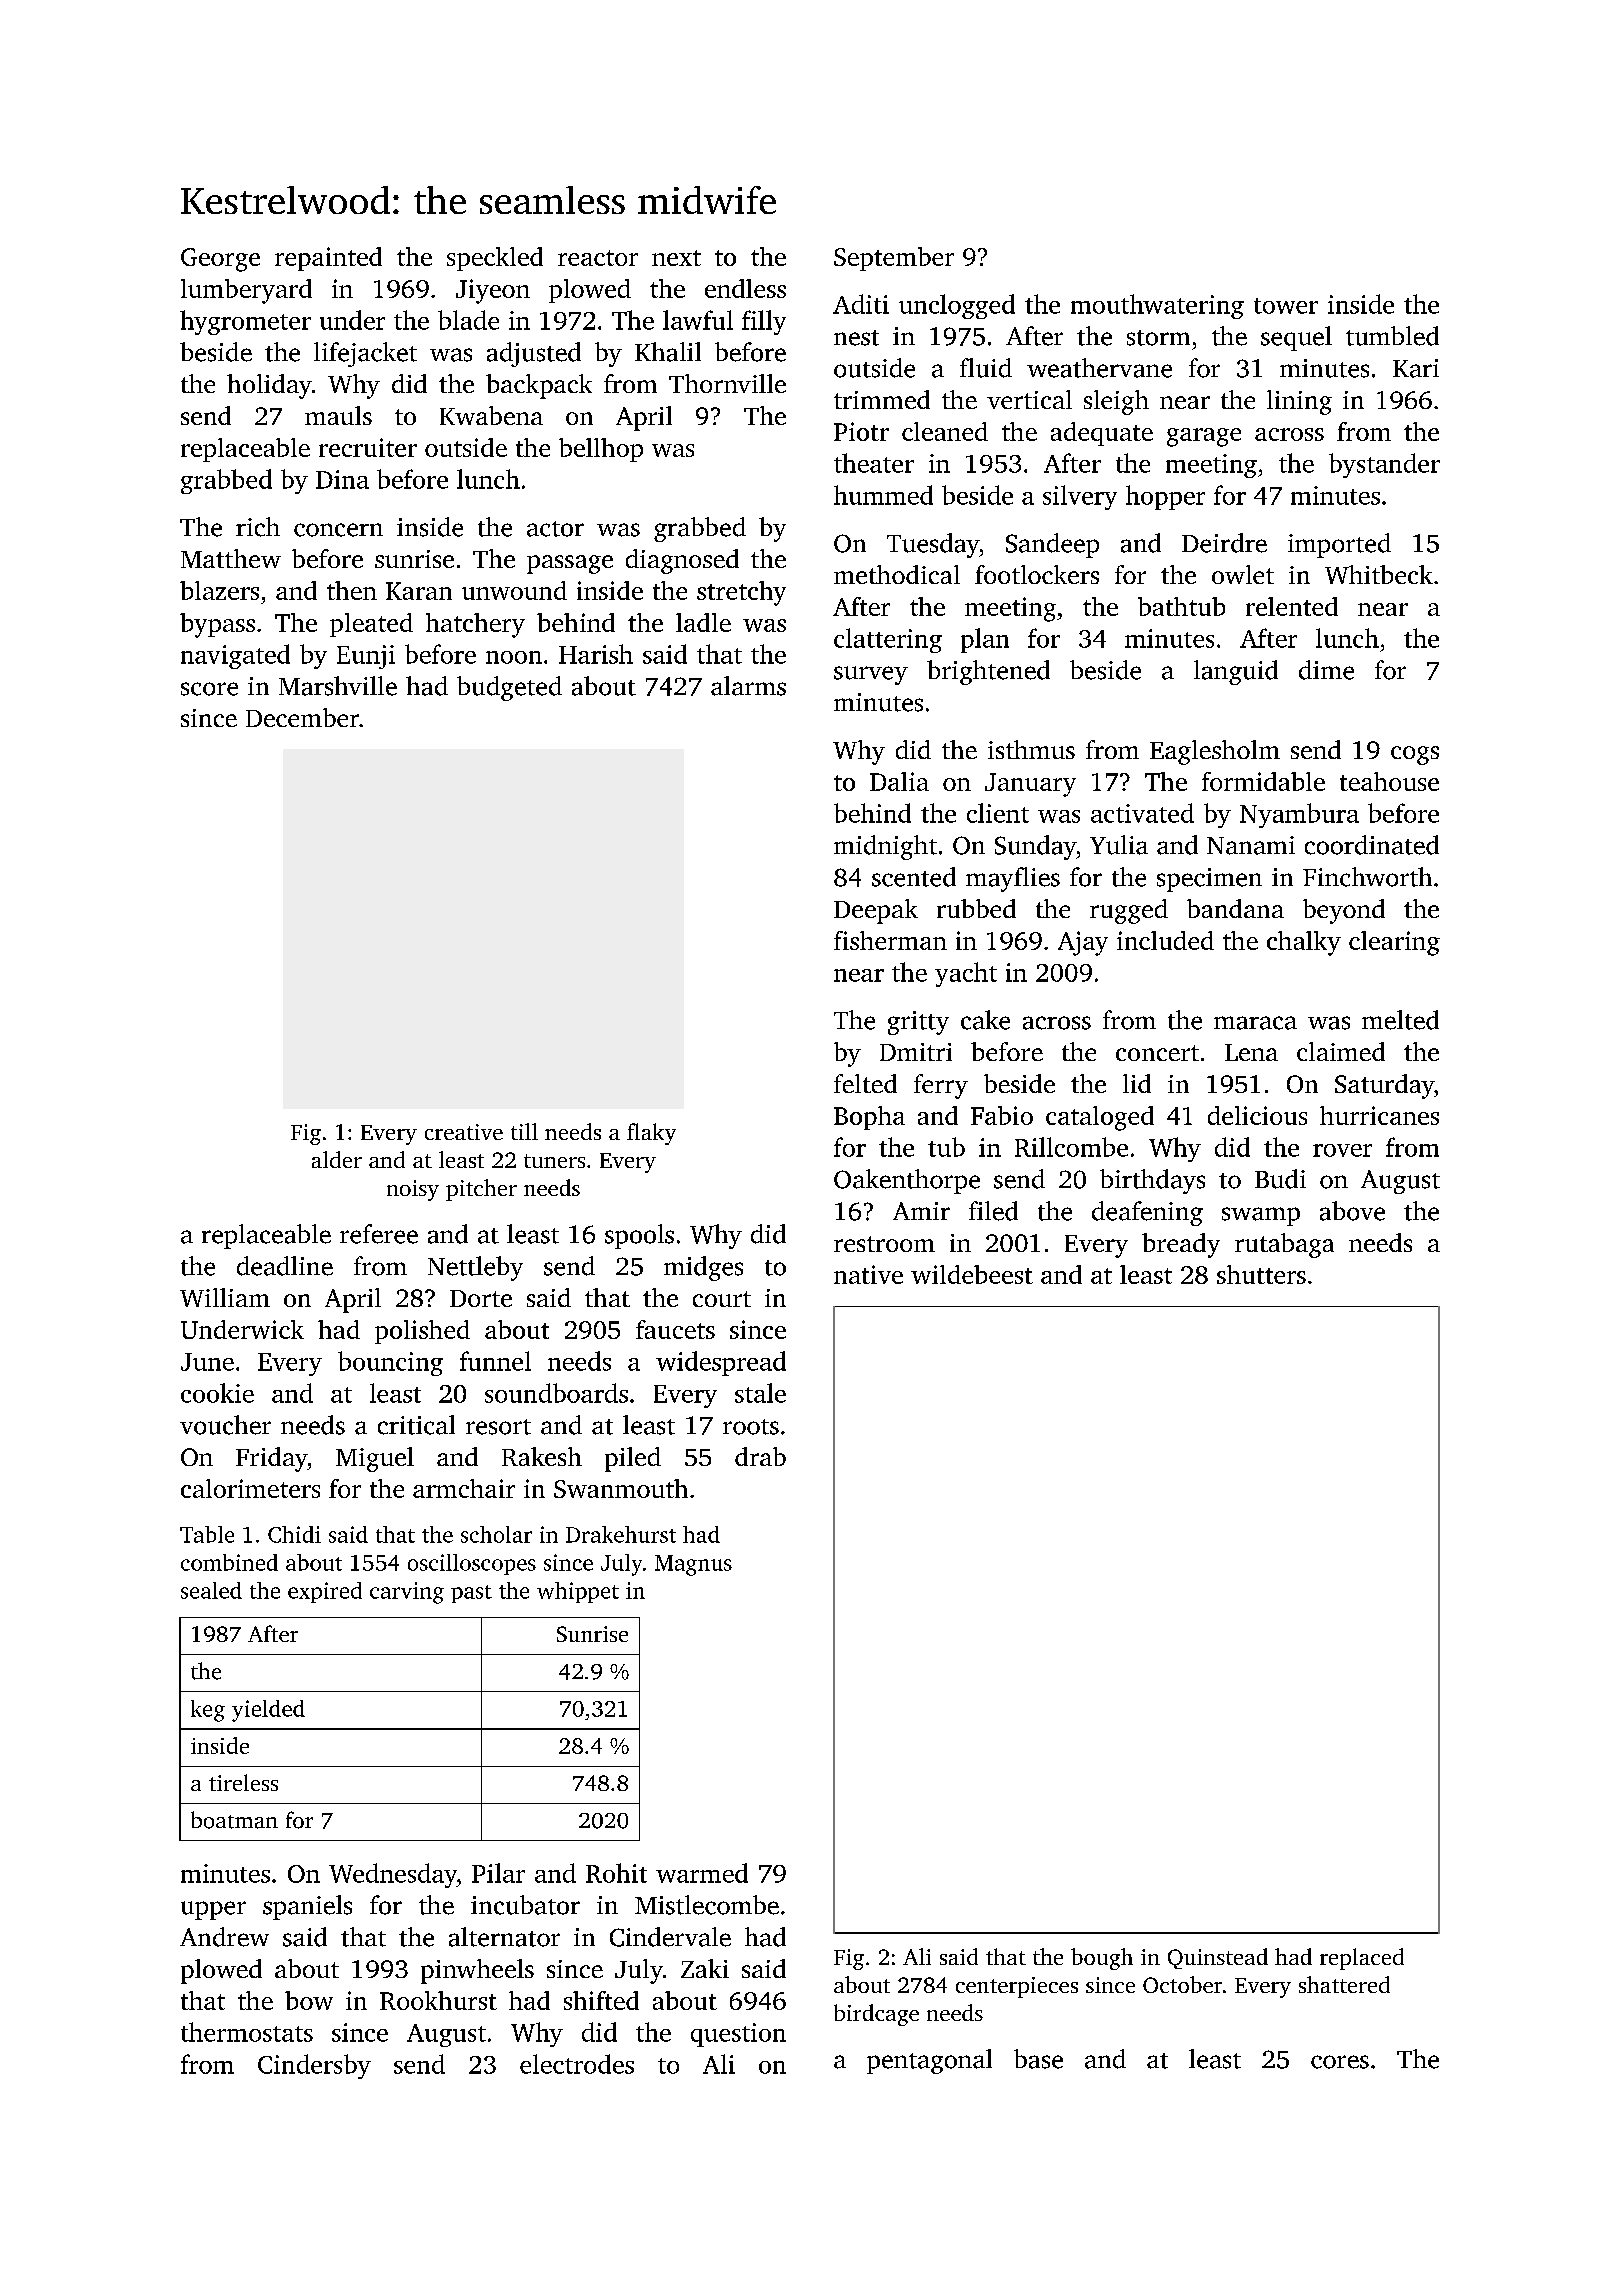  What do you see at coordinates (302, 717) in the image?
I see `December` at bounding box center [302, 717].
